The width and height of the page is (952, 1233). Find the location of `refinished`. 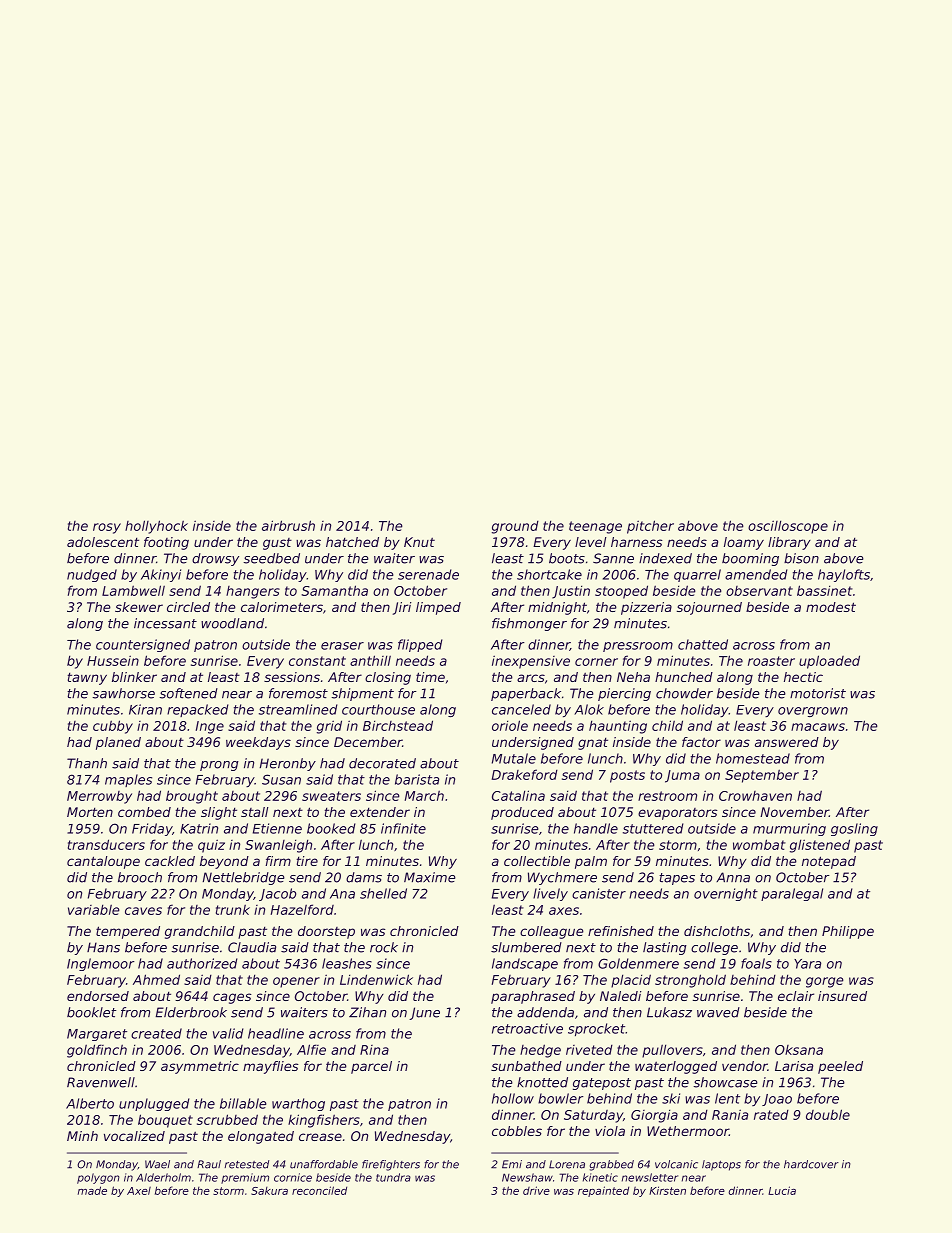

refinished is located at coordinates (621, 931).
